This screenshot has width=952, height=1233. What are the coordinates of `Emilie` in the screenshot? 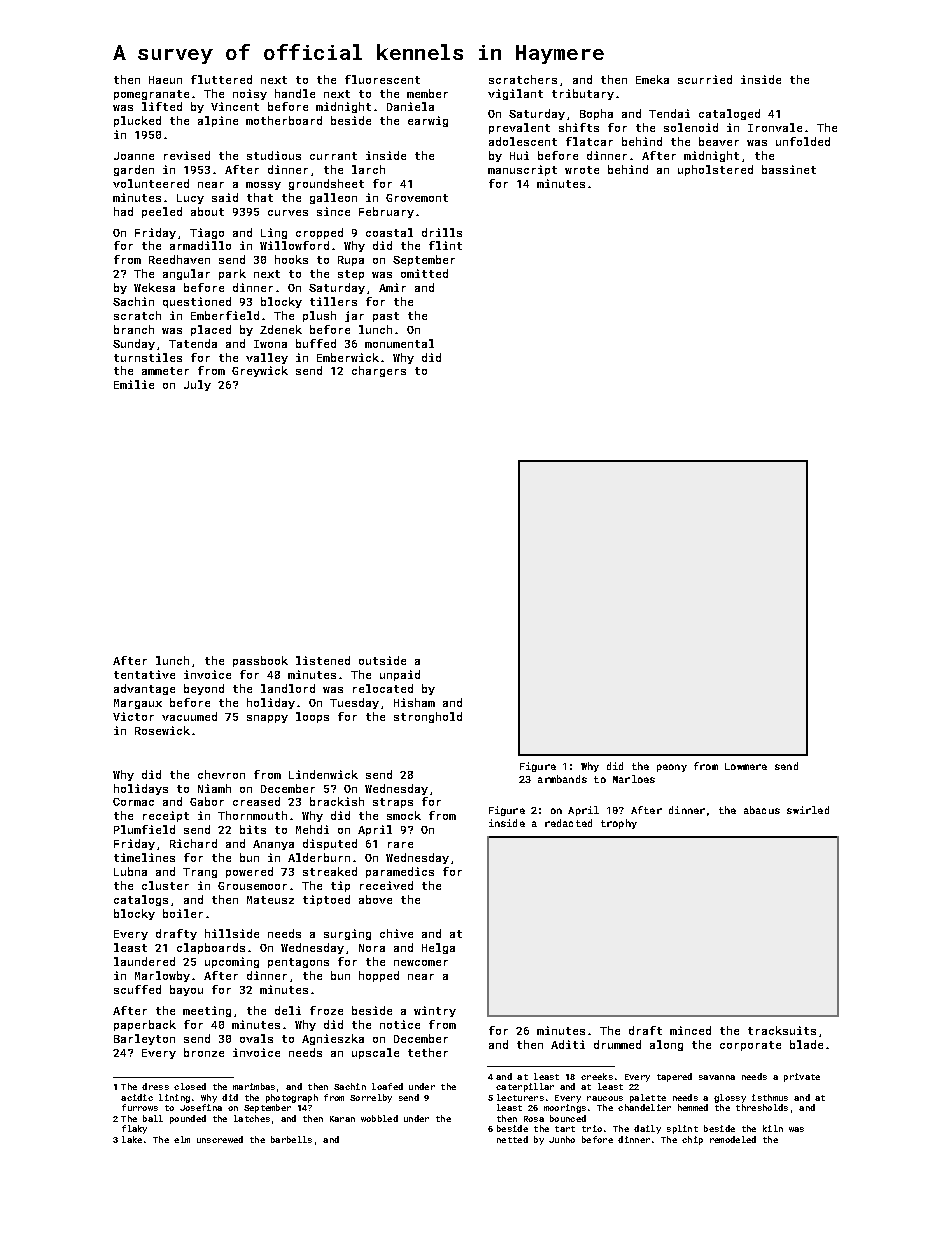 It's located at (134, 384).
